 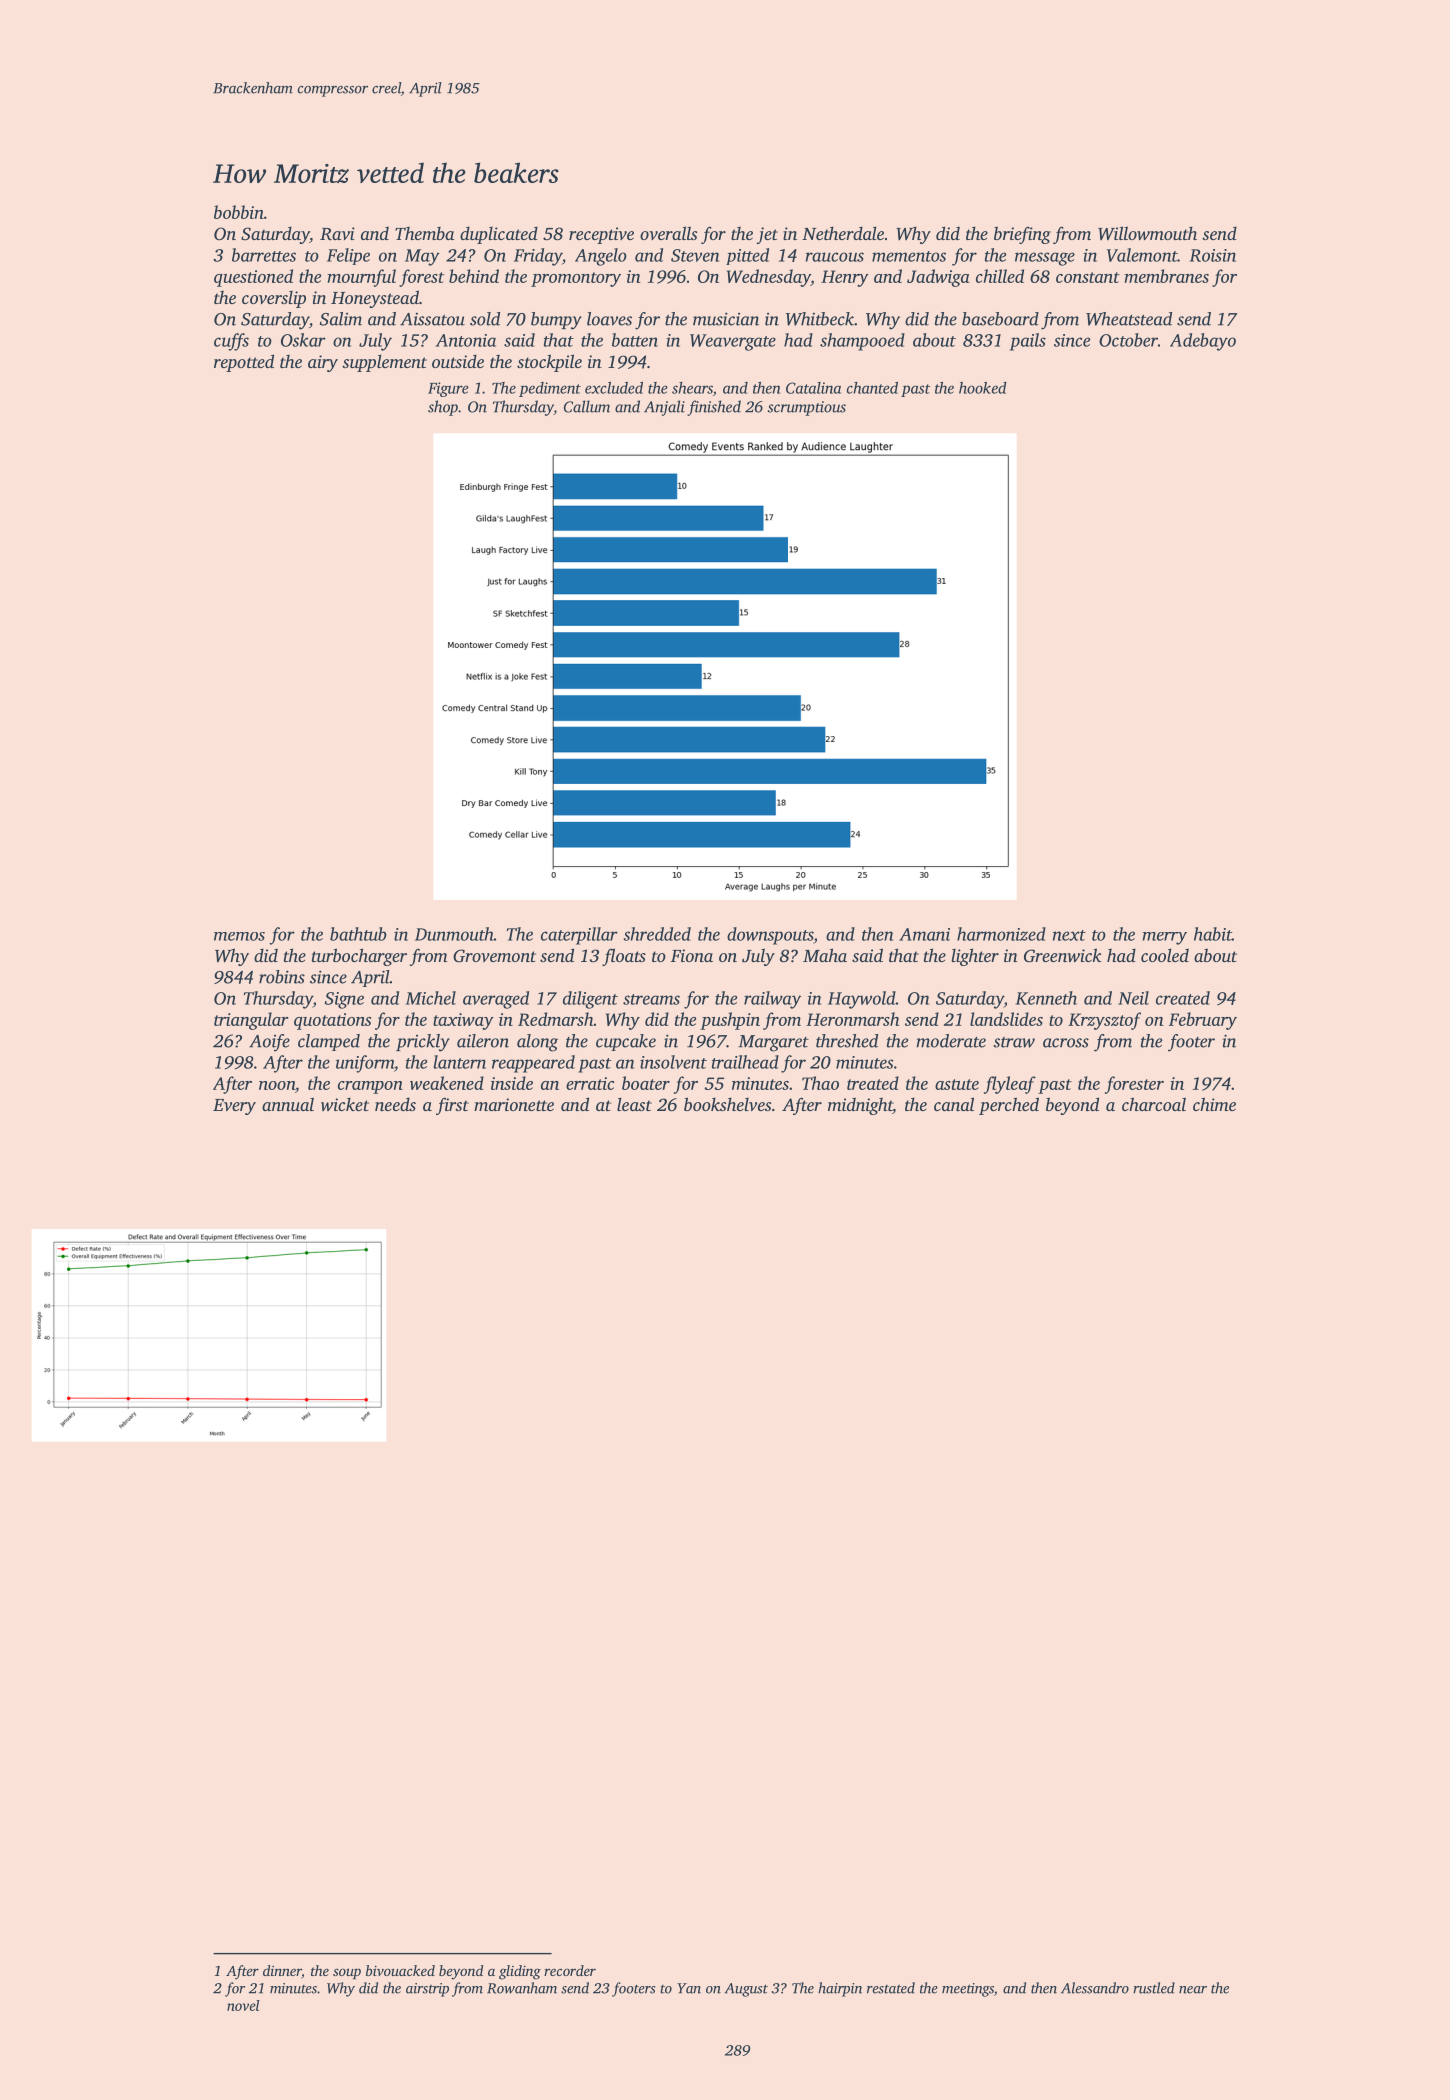 What do you see at coordinates (860, 1106) in the screenshot?
I see `midnight` at bounding box center [860, 1106].
